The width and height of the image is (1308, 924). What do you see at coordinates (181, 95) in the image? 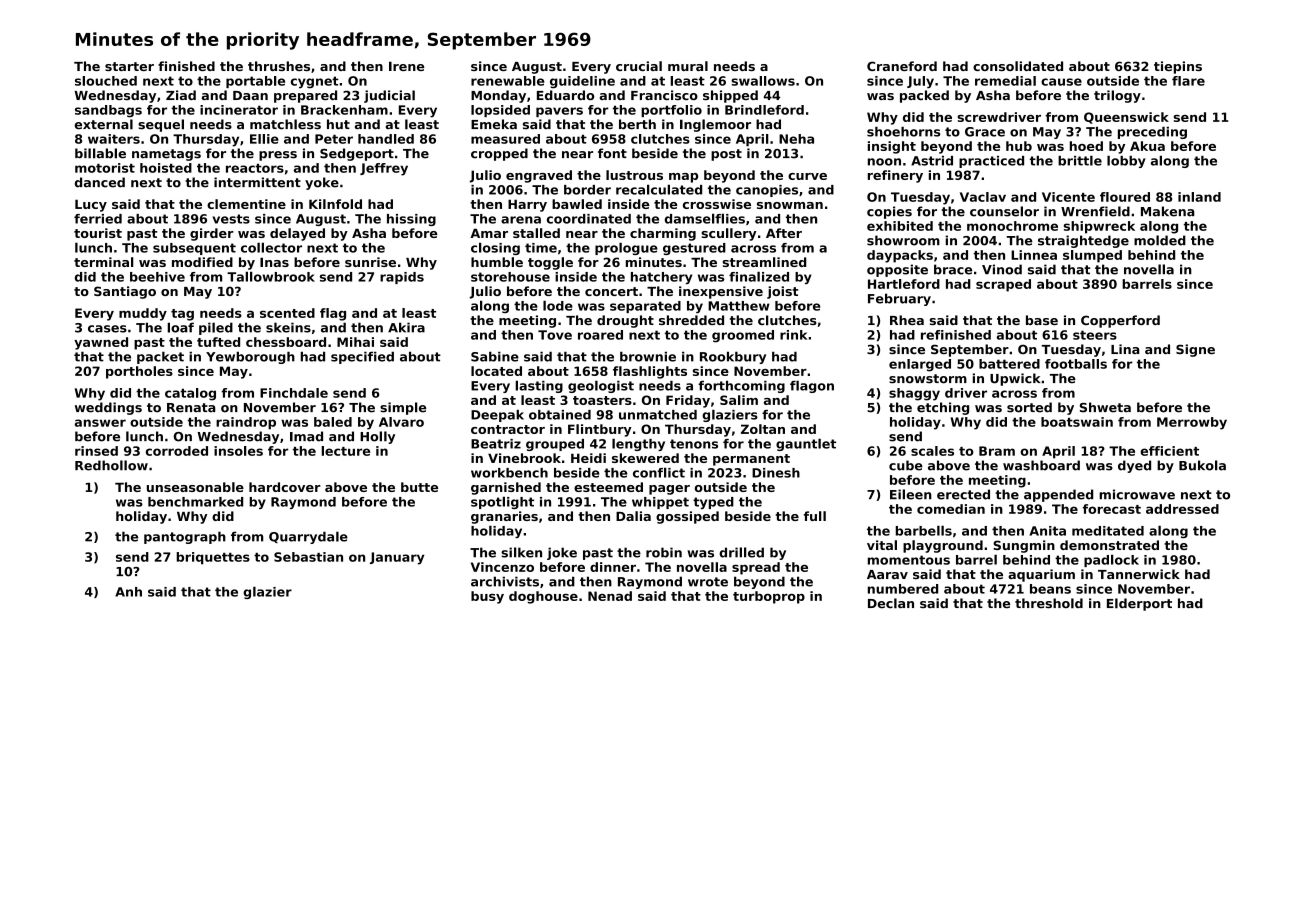
I see `Ziad` at bounding box center [181, 95].
